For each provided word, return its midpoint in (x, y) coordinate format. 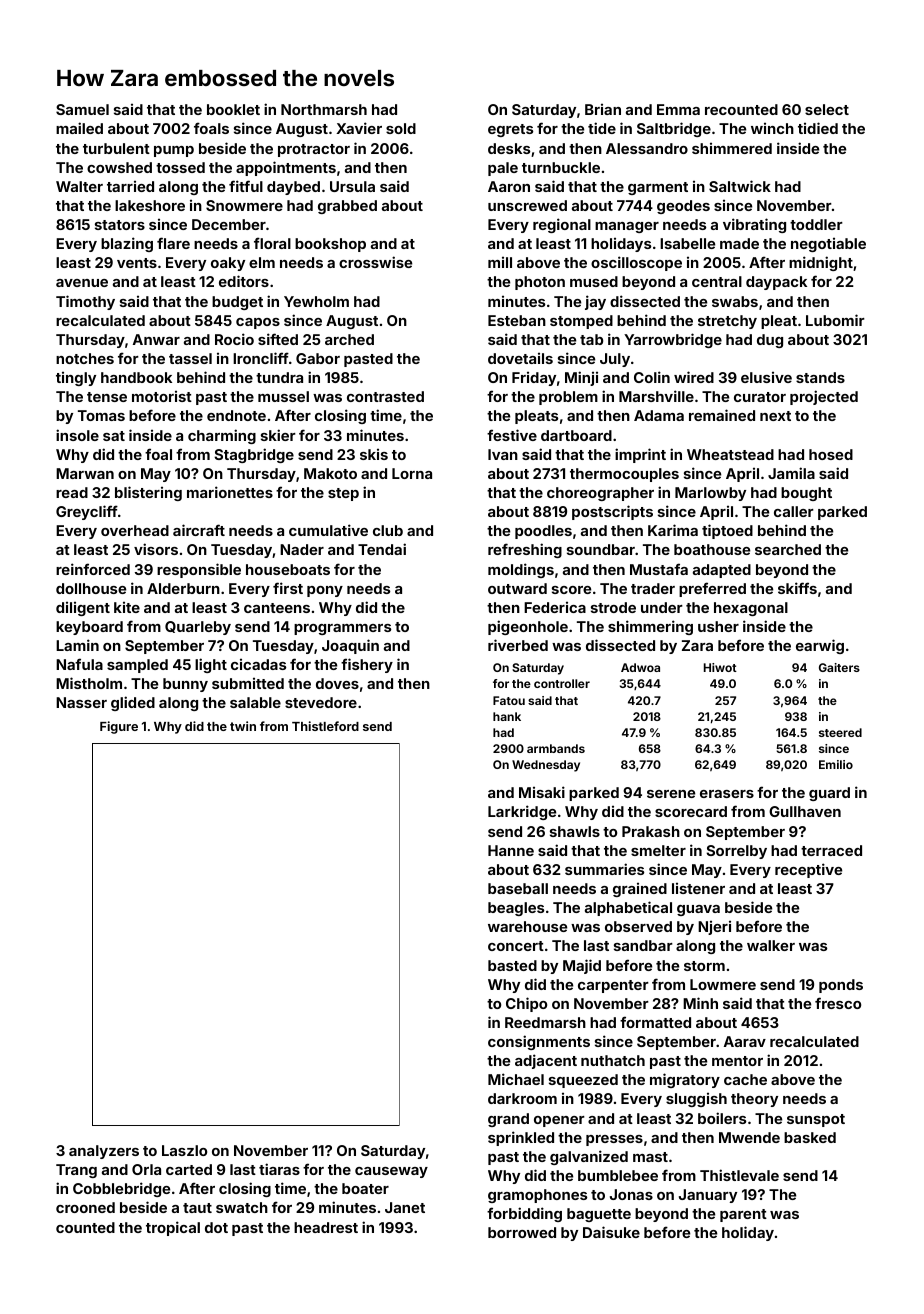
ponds (841, 986)
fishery (367, 665)
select (827, 109)
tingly (76, 379)
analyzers (104, 1152)
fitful (246, 186)
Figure (119, 727)
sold (401, 128)
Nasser (81, 702)
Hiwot (720, 667)
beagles (516, 909)
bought (806, 494)
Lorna (412, 473)
